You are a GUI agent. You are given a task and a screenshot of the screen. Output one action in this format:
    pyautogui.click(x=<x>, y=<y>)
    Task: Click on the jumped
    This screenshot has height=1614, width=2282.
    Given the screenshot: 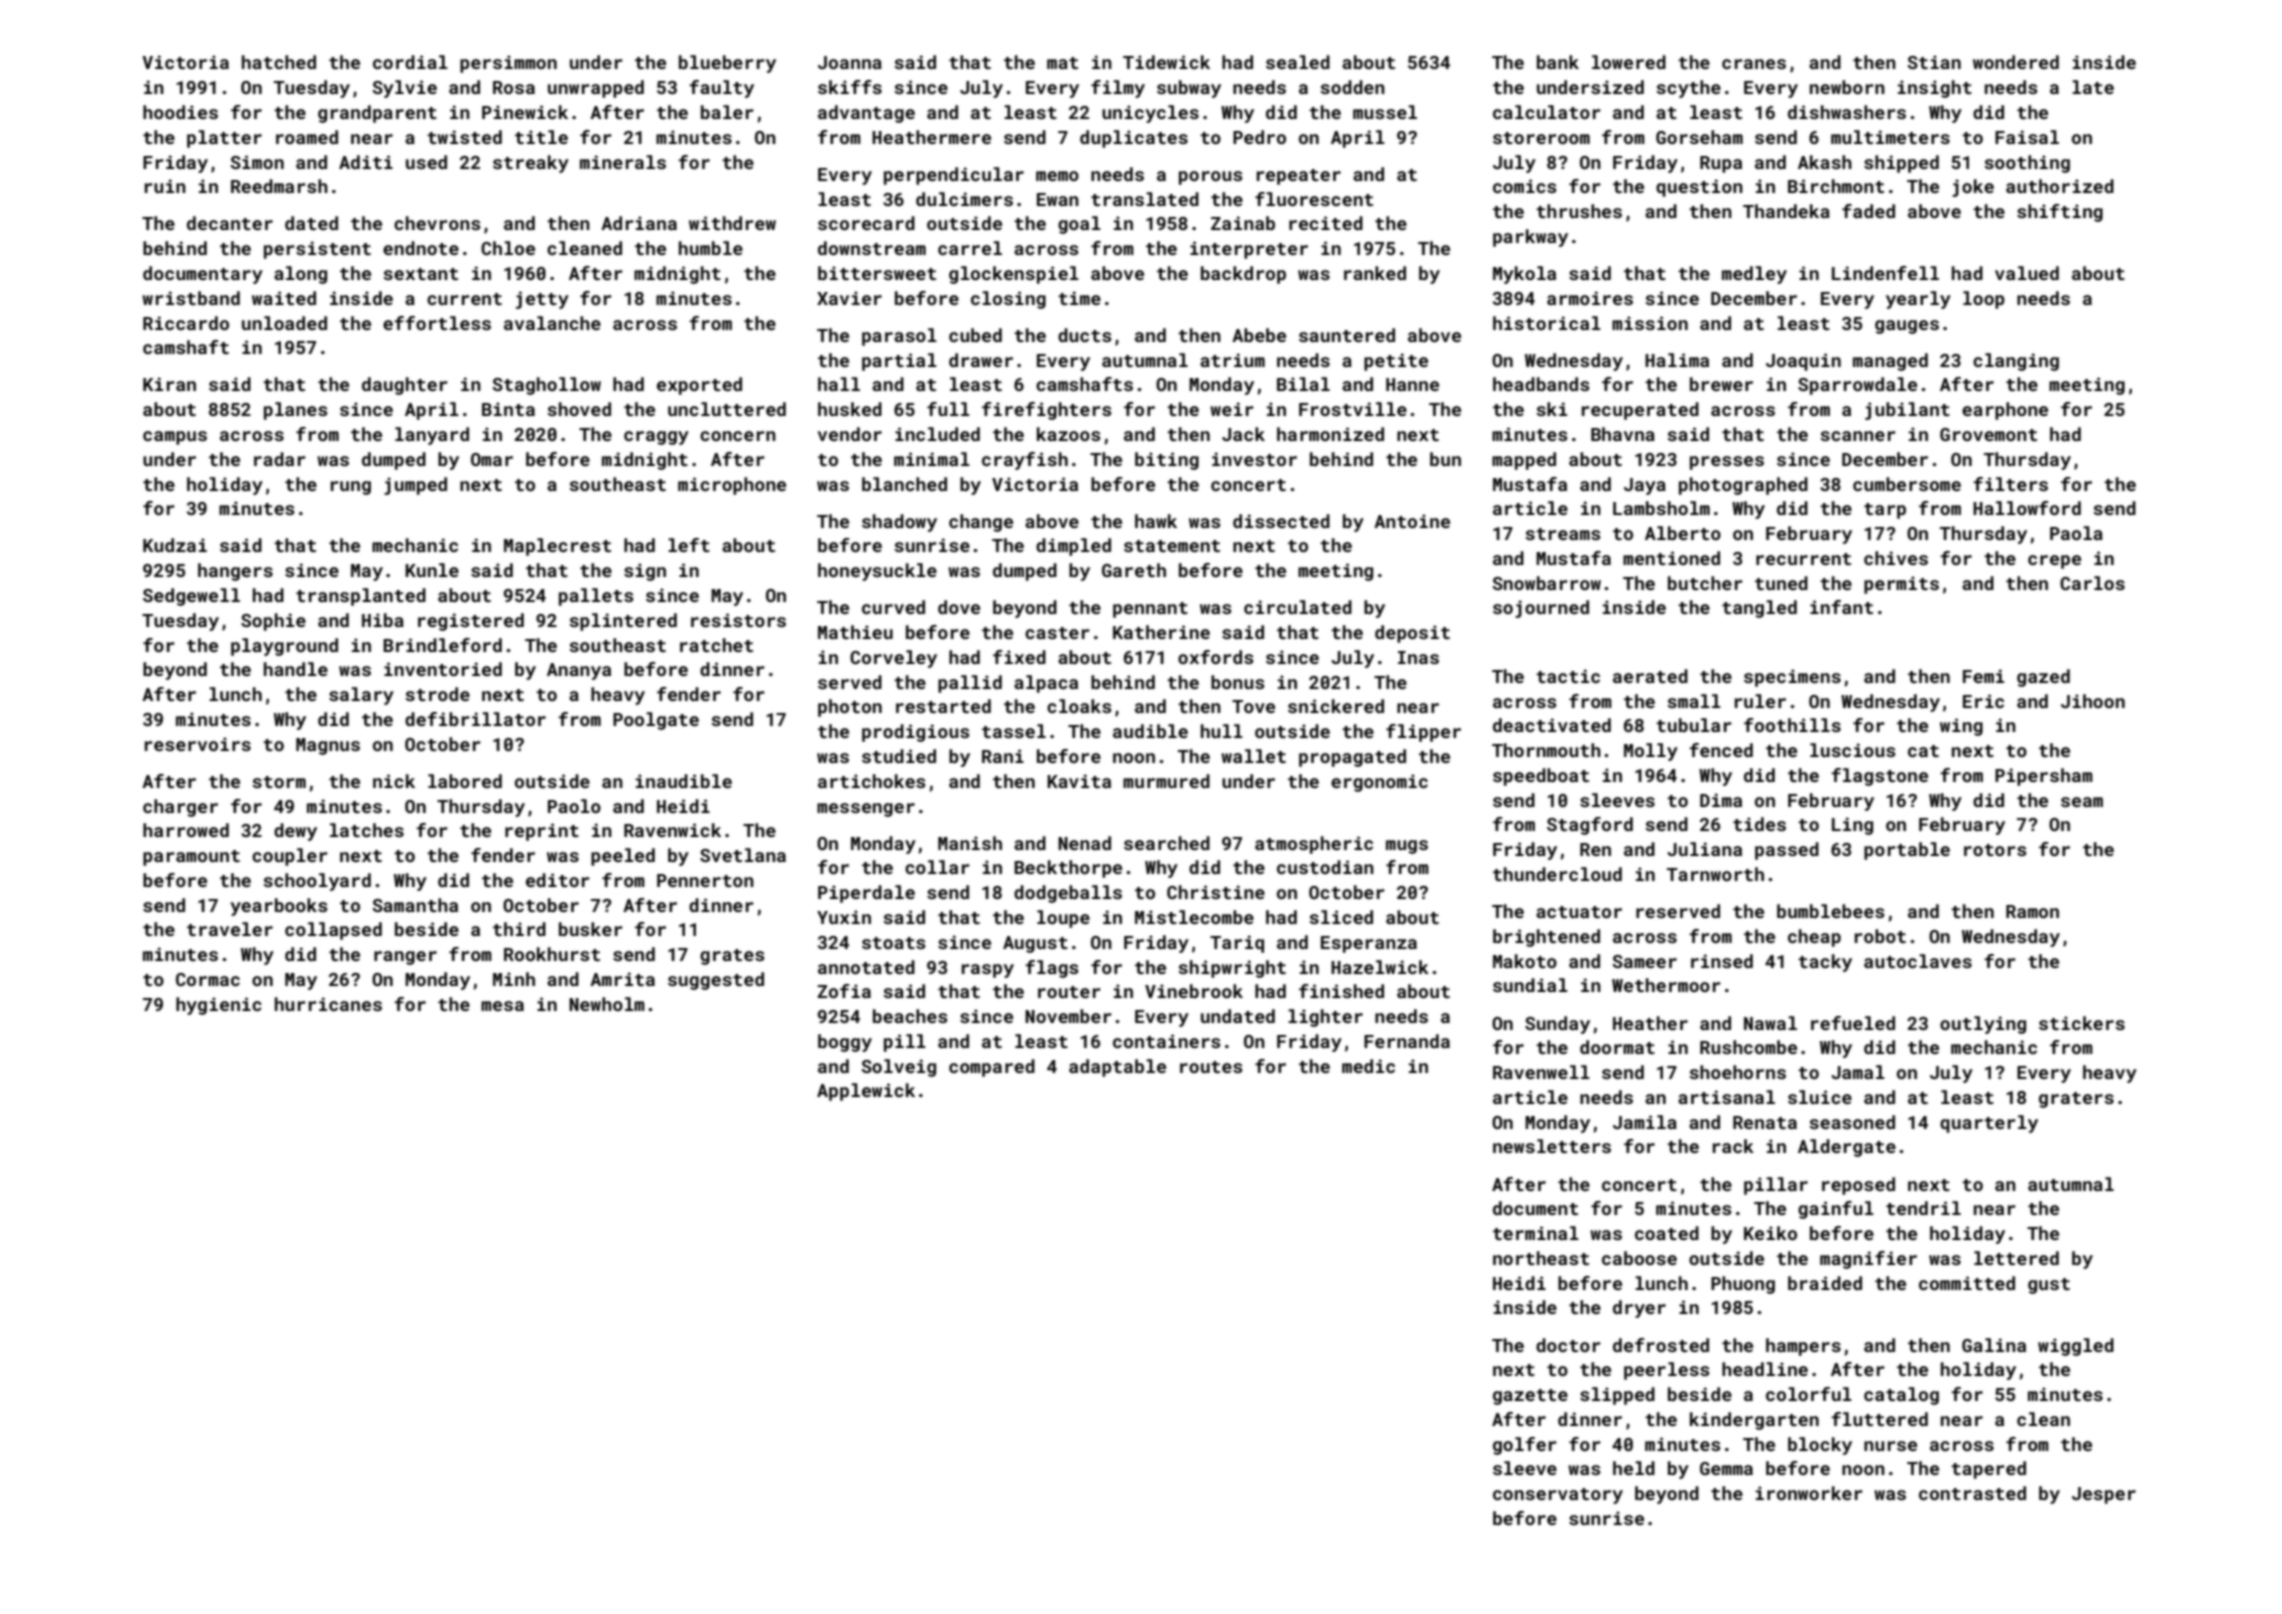 What is the action you would take?
    pyautogui.click(x=415, y=486)
